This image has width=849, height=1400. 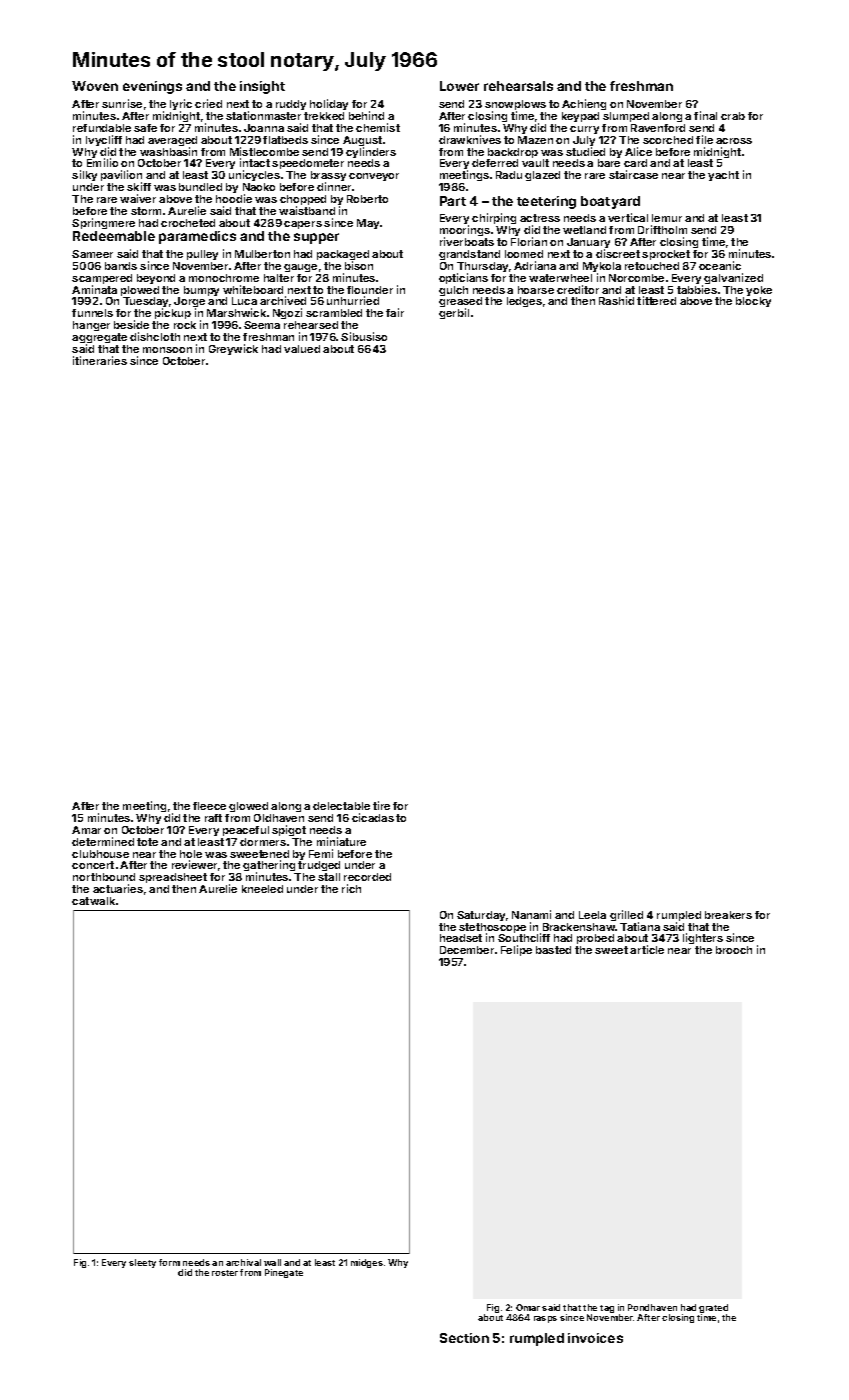 What do you see at coordinates (518, 86) in the image?
I see `rehearsals` at bounding box center [518, 86].
